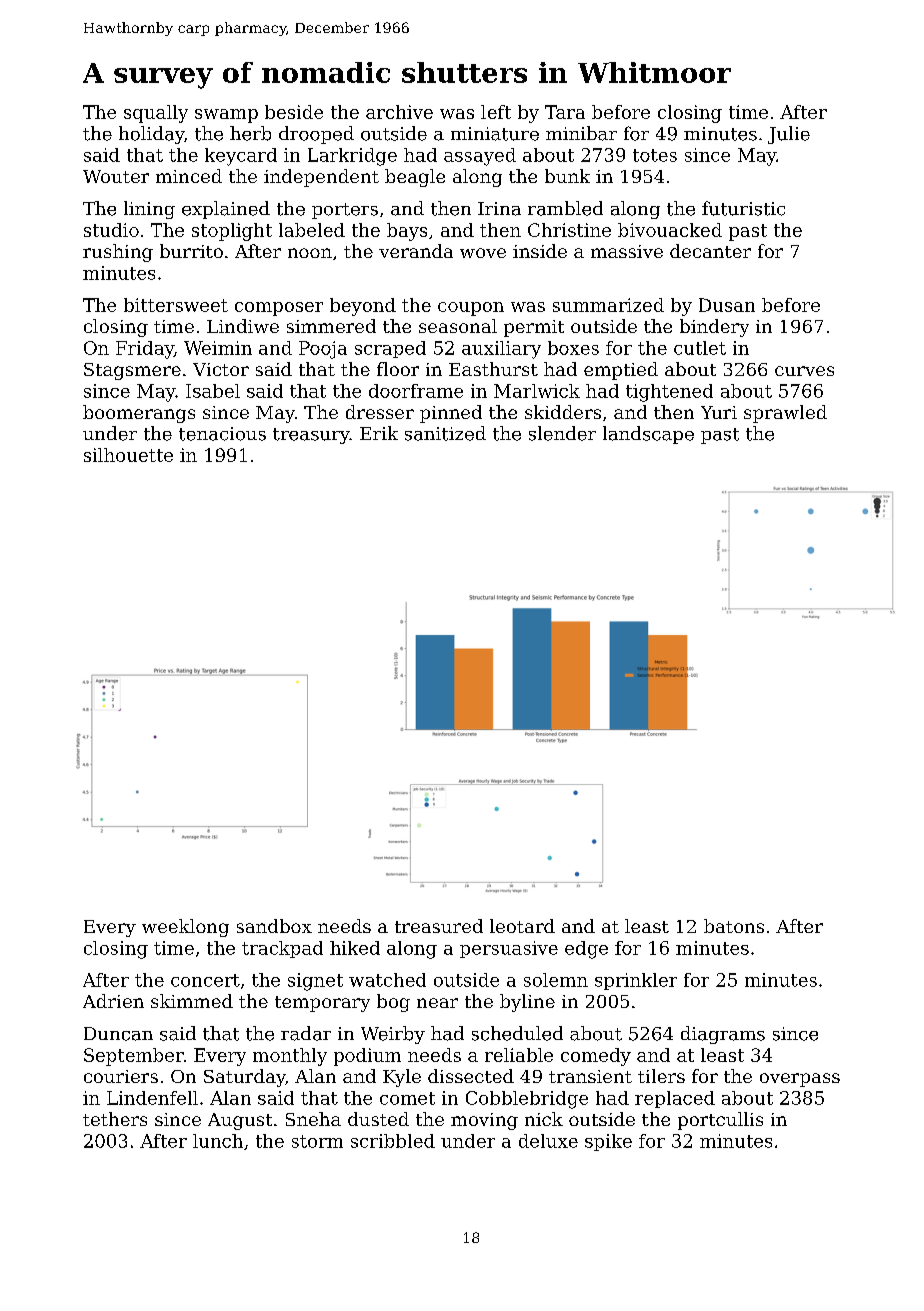  What do you see at coordinates (439, 926) in the image?
I see `treasured` at bounding box center [439, 926].
